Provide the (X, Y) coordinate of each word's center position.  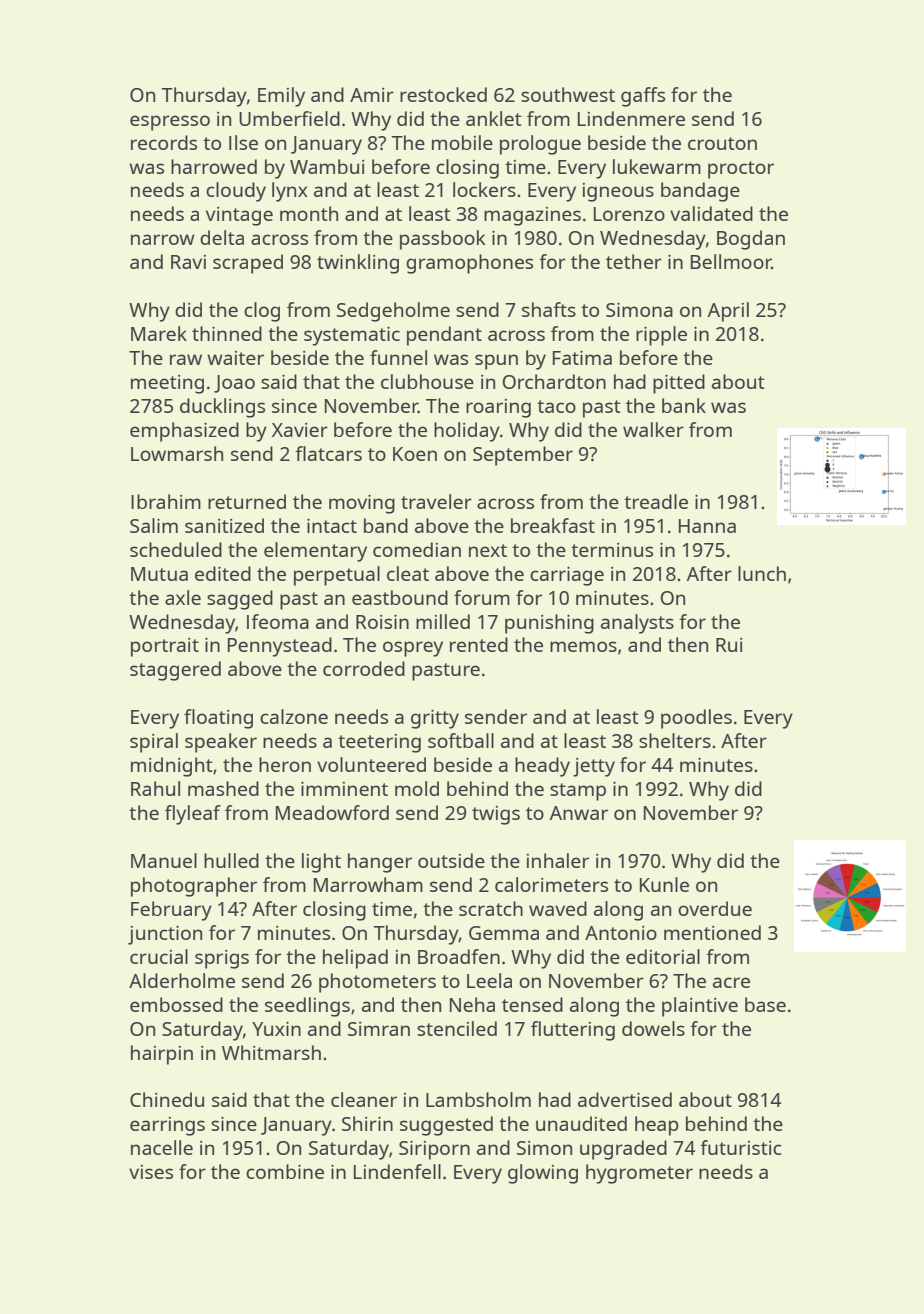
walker (653, 429)
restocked (443, 94)
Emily (281, 97)
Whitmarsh (271, 1052)
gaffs (643, 97)
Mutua (159, 574)
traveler (436, 501)
